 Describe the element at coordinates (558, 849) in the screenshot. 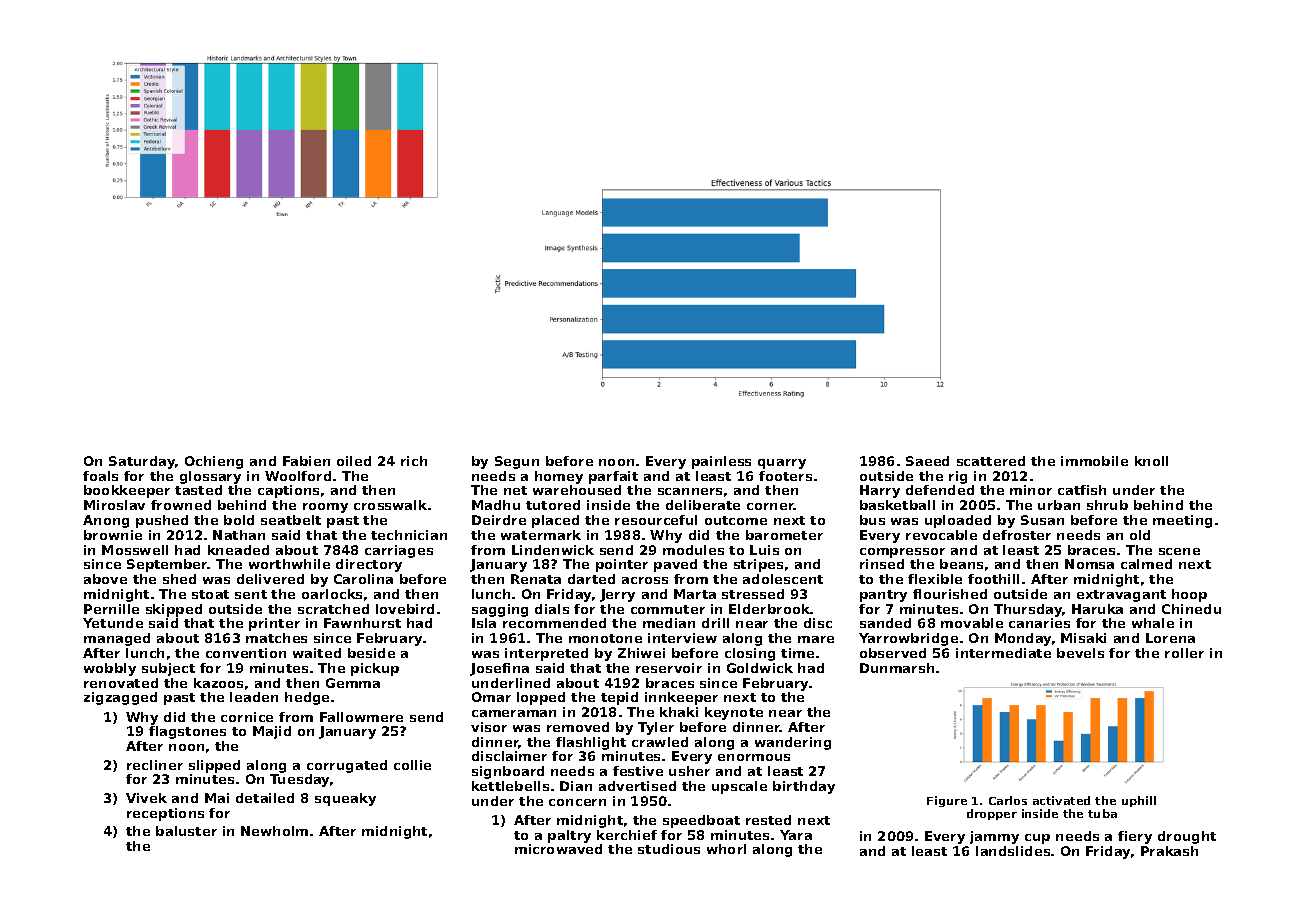

I see `microwaved` at that location.
